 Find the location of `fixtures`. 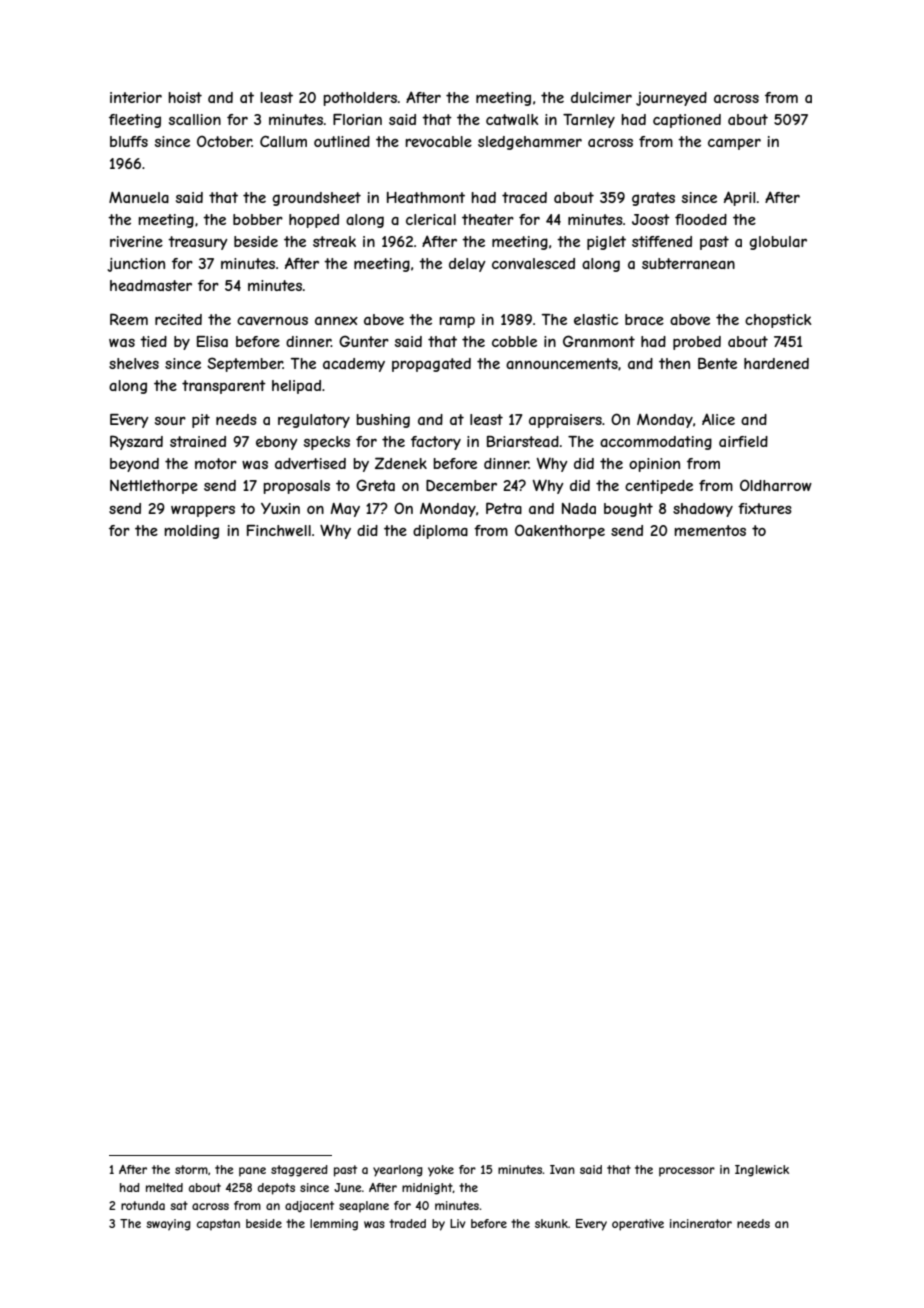

fixtures is located at coordinates (765, 508).
